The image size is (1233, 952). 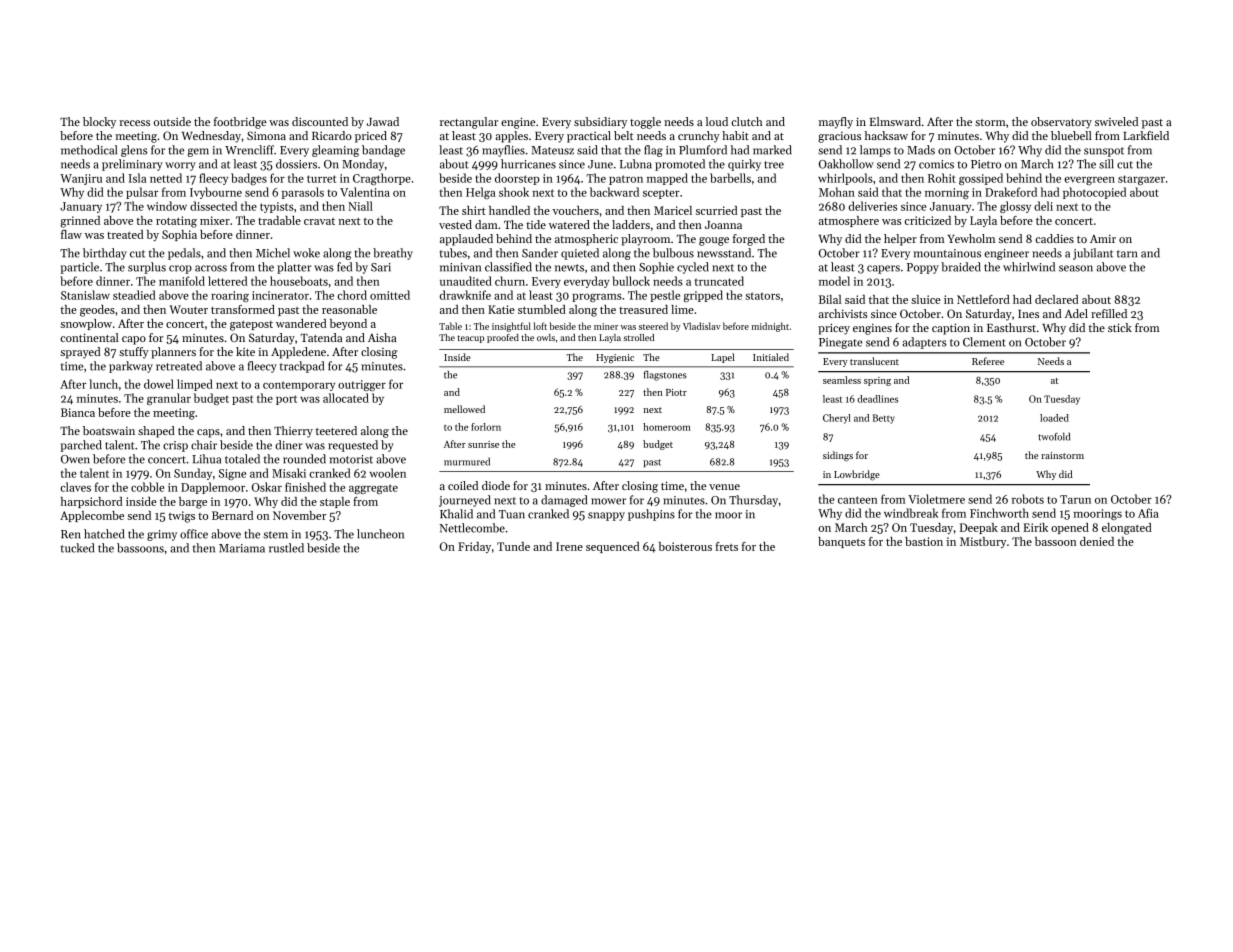 I want to click on Oakhollow, so click(x=846, y=164).
